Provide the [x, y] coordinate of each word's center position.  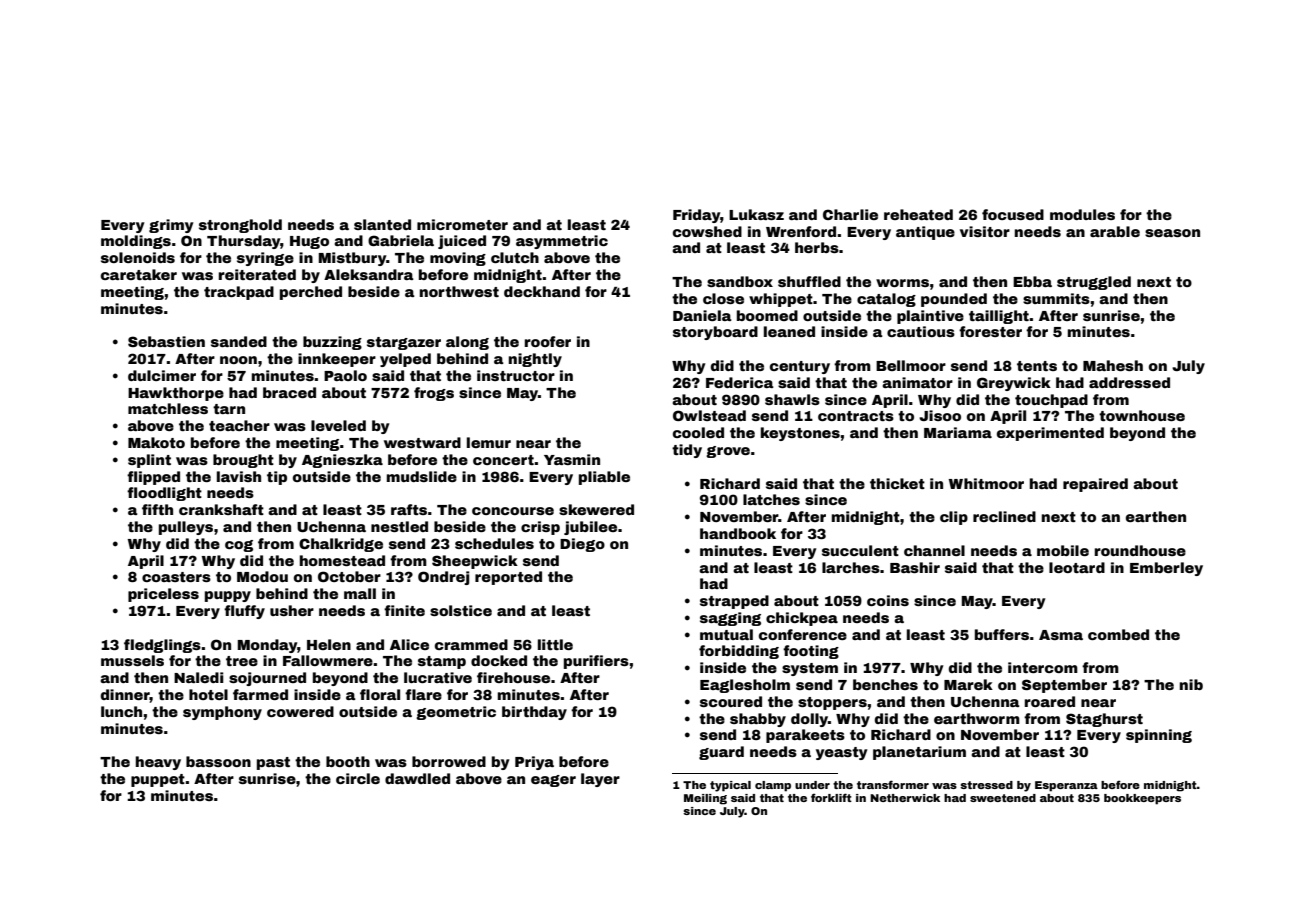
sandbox [740, 281]
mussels [132, 660]
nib [1191, 684]
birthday [534, 713]
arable [1115, 231]
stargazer [404, 343]
